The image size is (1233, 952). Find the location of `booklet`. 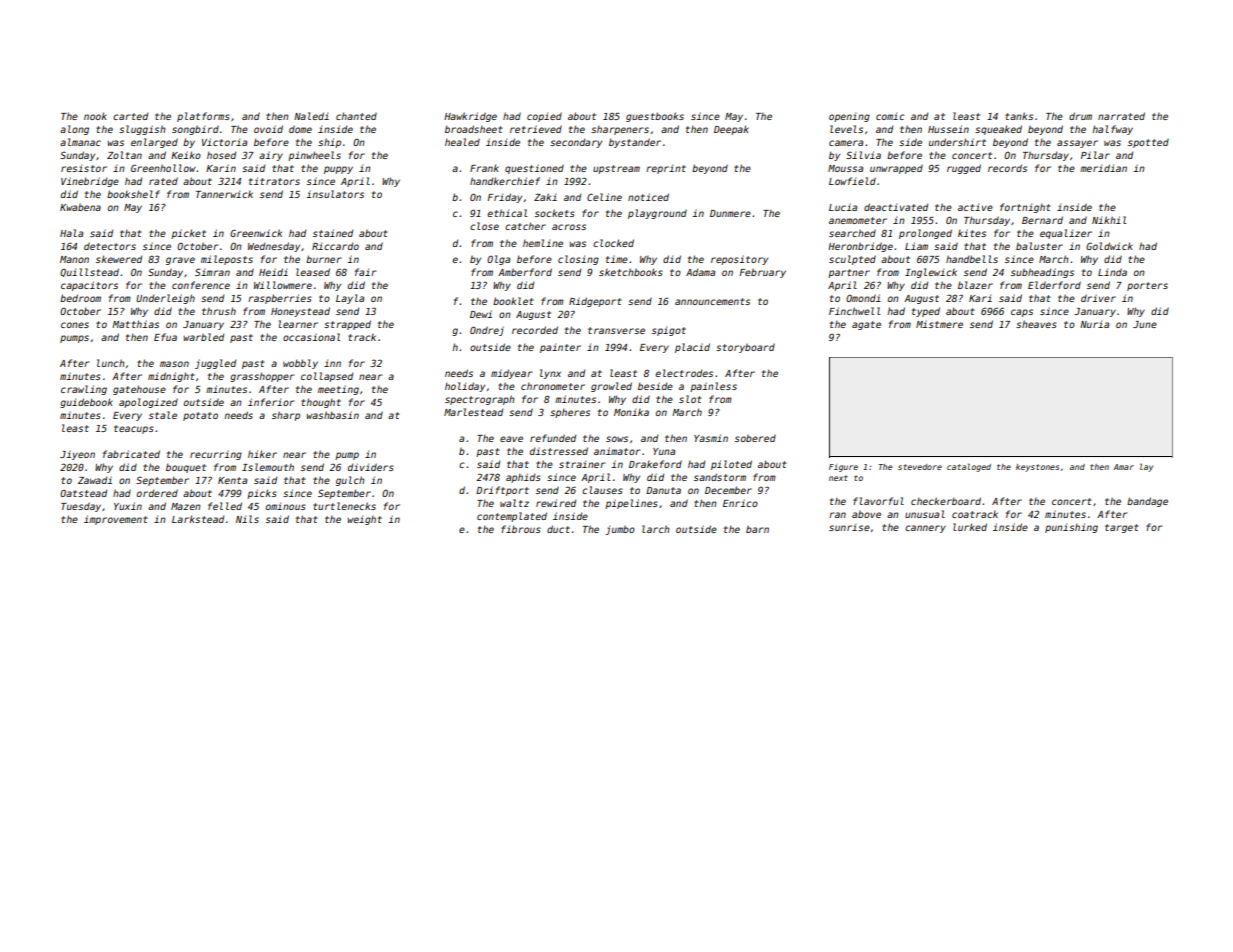

booklet is located at coordinates (513, 301).
